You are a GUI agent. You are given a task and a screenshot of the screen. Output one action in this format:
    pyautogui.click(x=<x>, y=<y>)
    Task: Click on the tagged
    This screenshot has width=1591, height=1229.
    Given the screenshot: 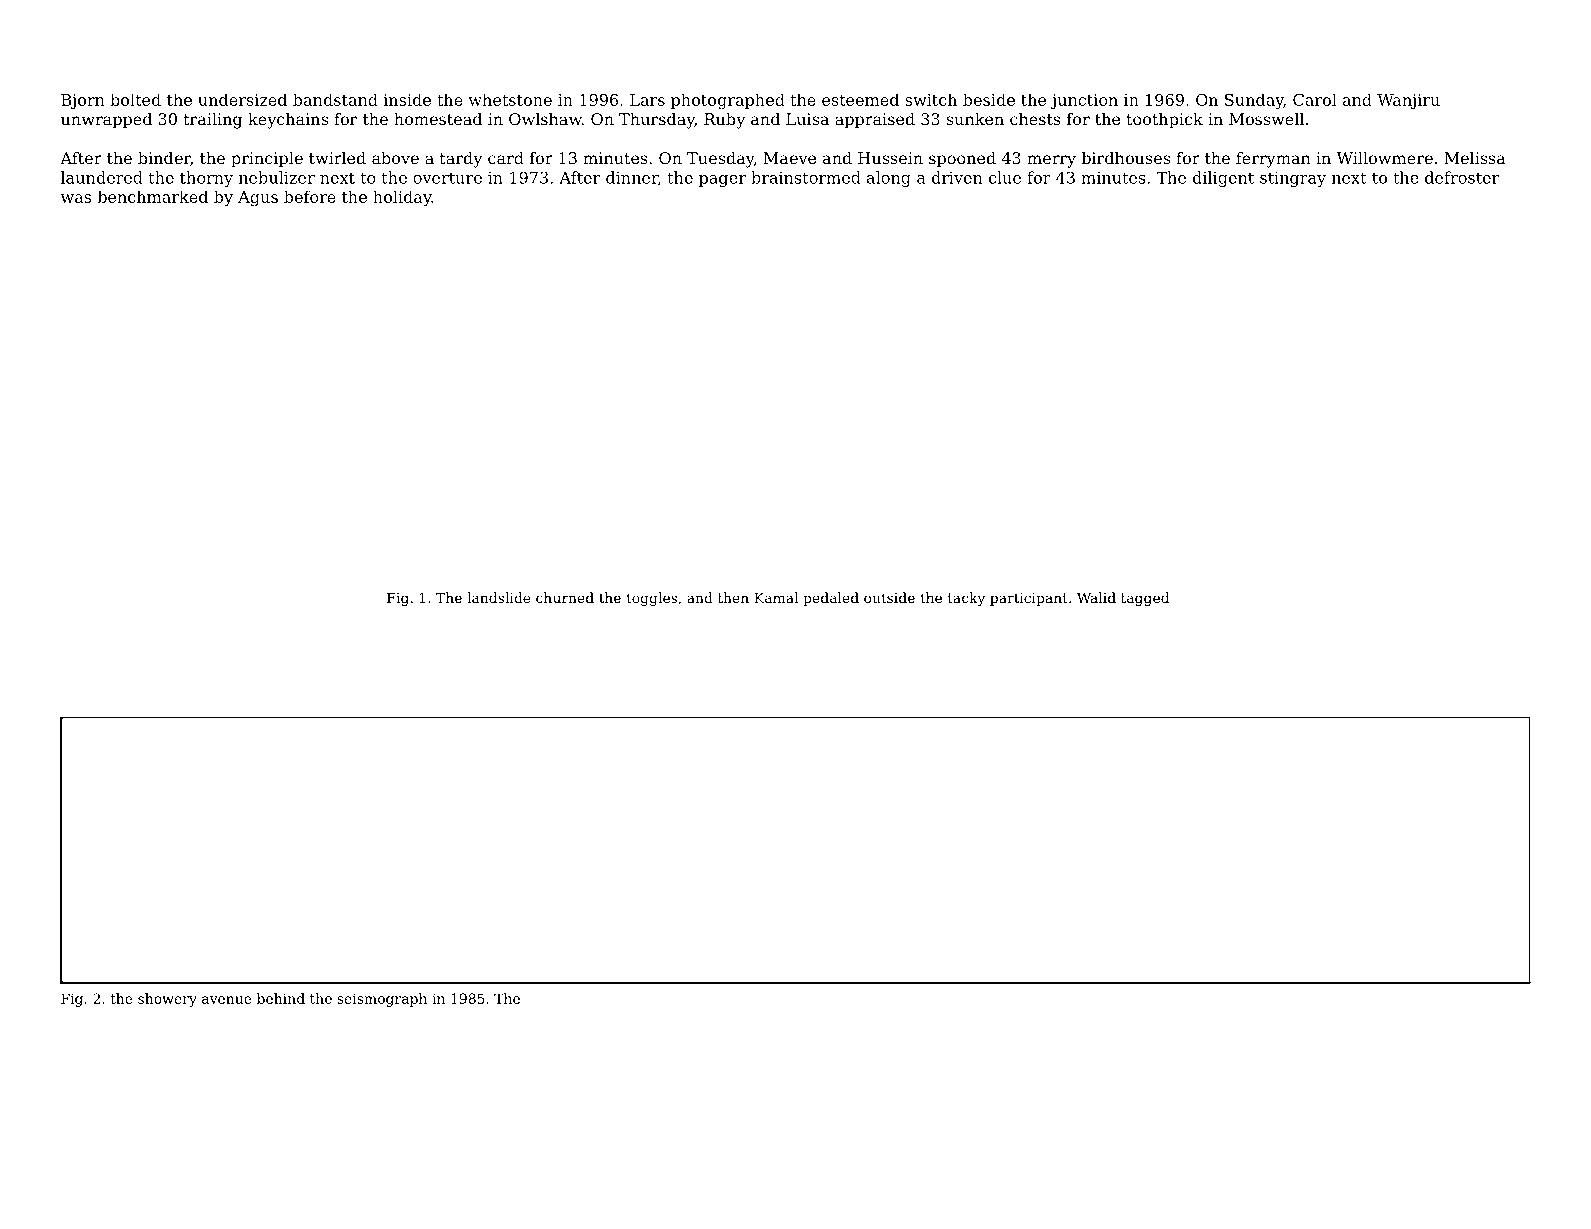 What is the action you would take?
    pyautogui.click(x=1145, y=599)
